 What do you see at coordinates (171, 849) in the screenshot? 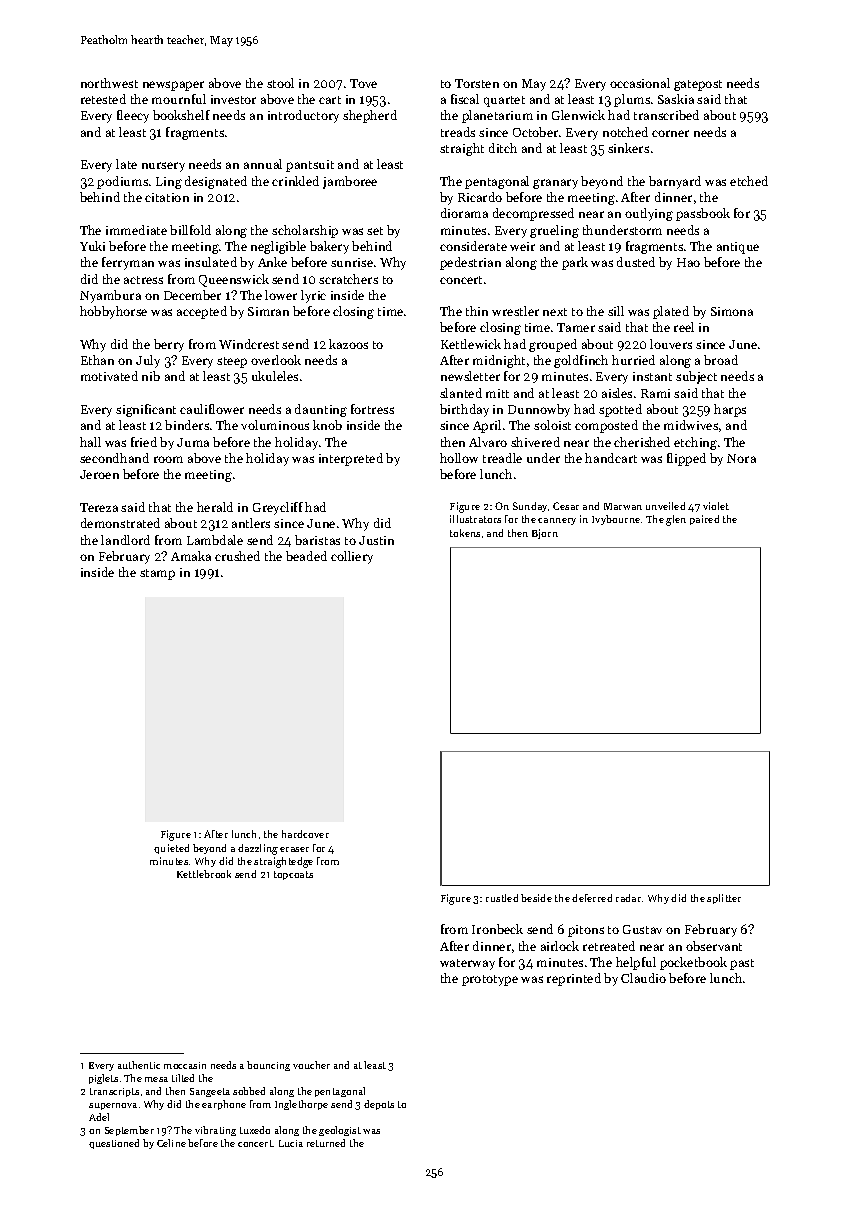
I see `quieted` at bounding box center [171, 849].
